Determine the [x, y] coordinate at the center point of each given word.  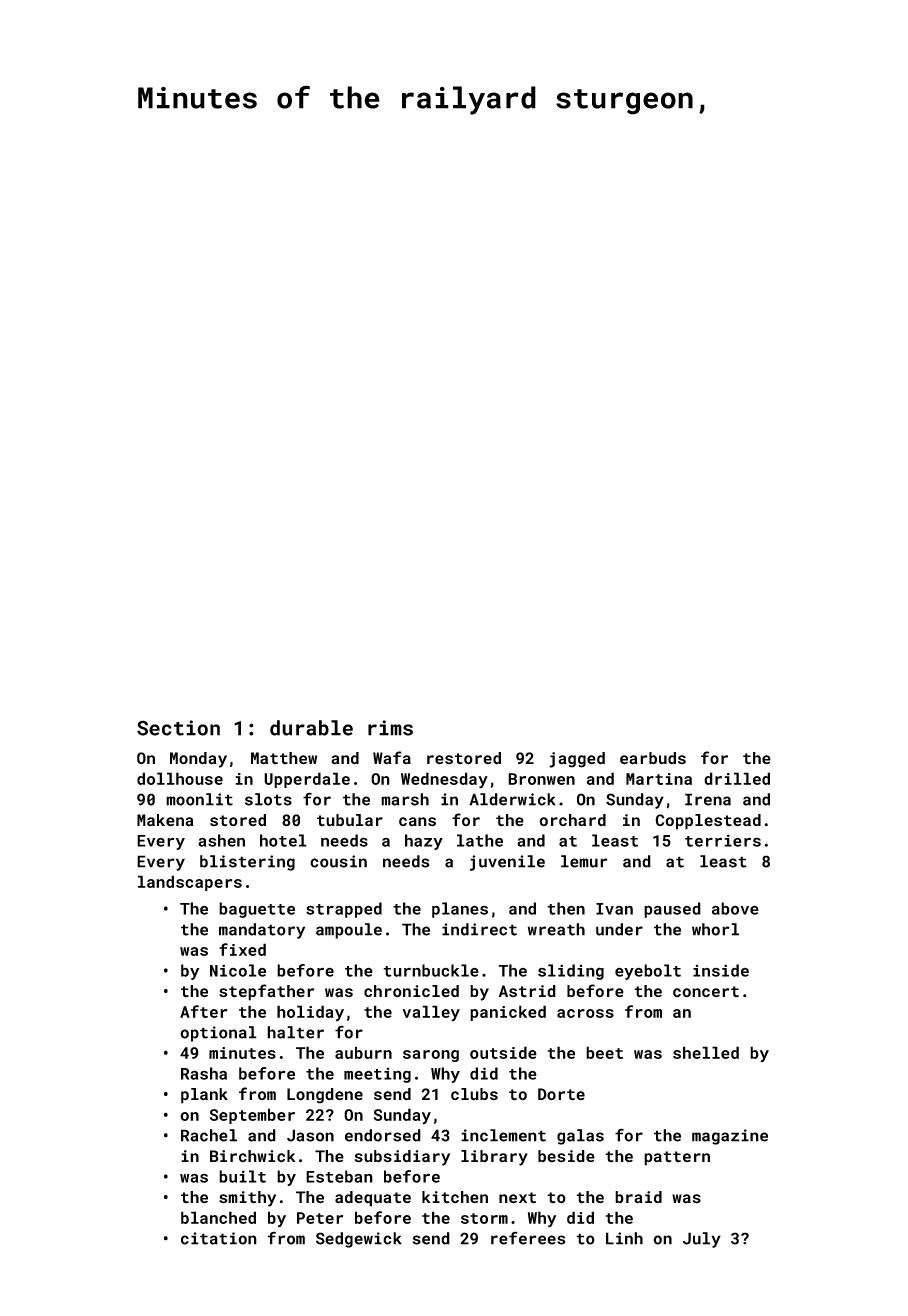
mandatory [262, 931]
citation [219, 1238]
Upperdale [307, 780]
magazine [730, 1137]
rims [390, 728]
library [494, 1158]
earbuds [653, 758]
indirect [479, 929]
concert [706, 992]
